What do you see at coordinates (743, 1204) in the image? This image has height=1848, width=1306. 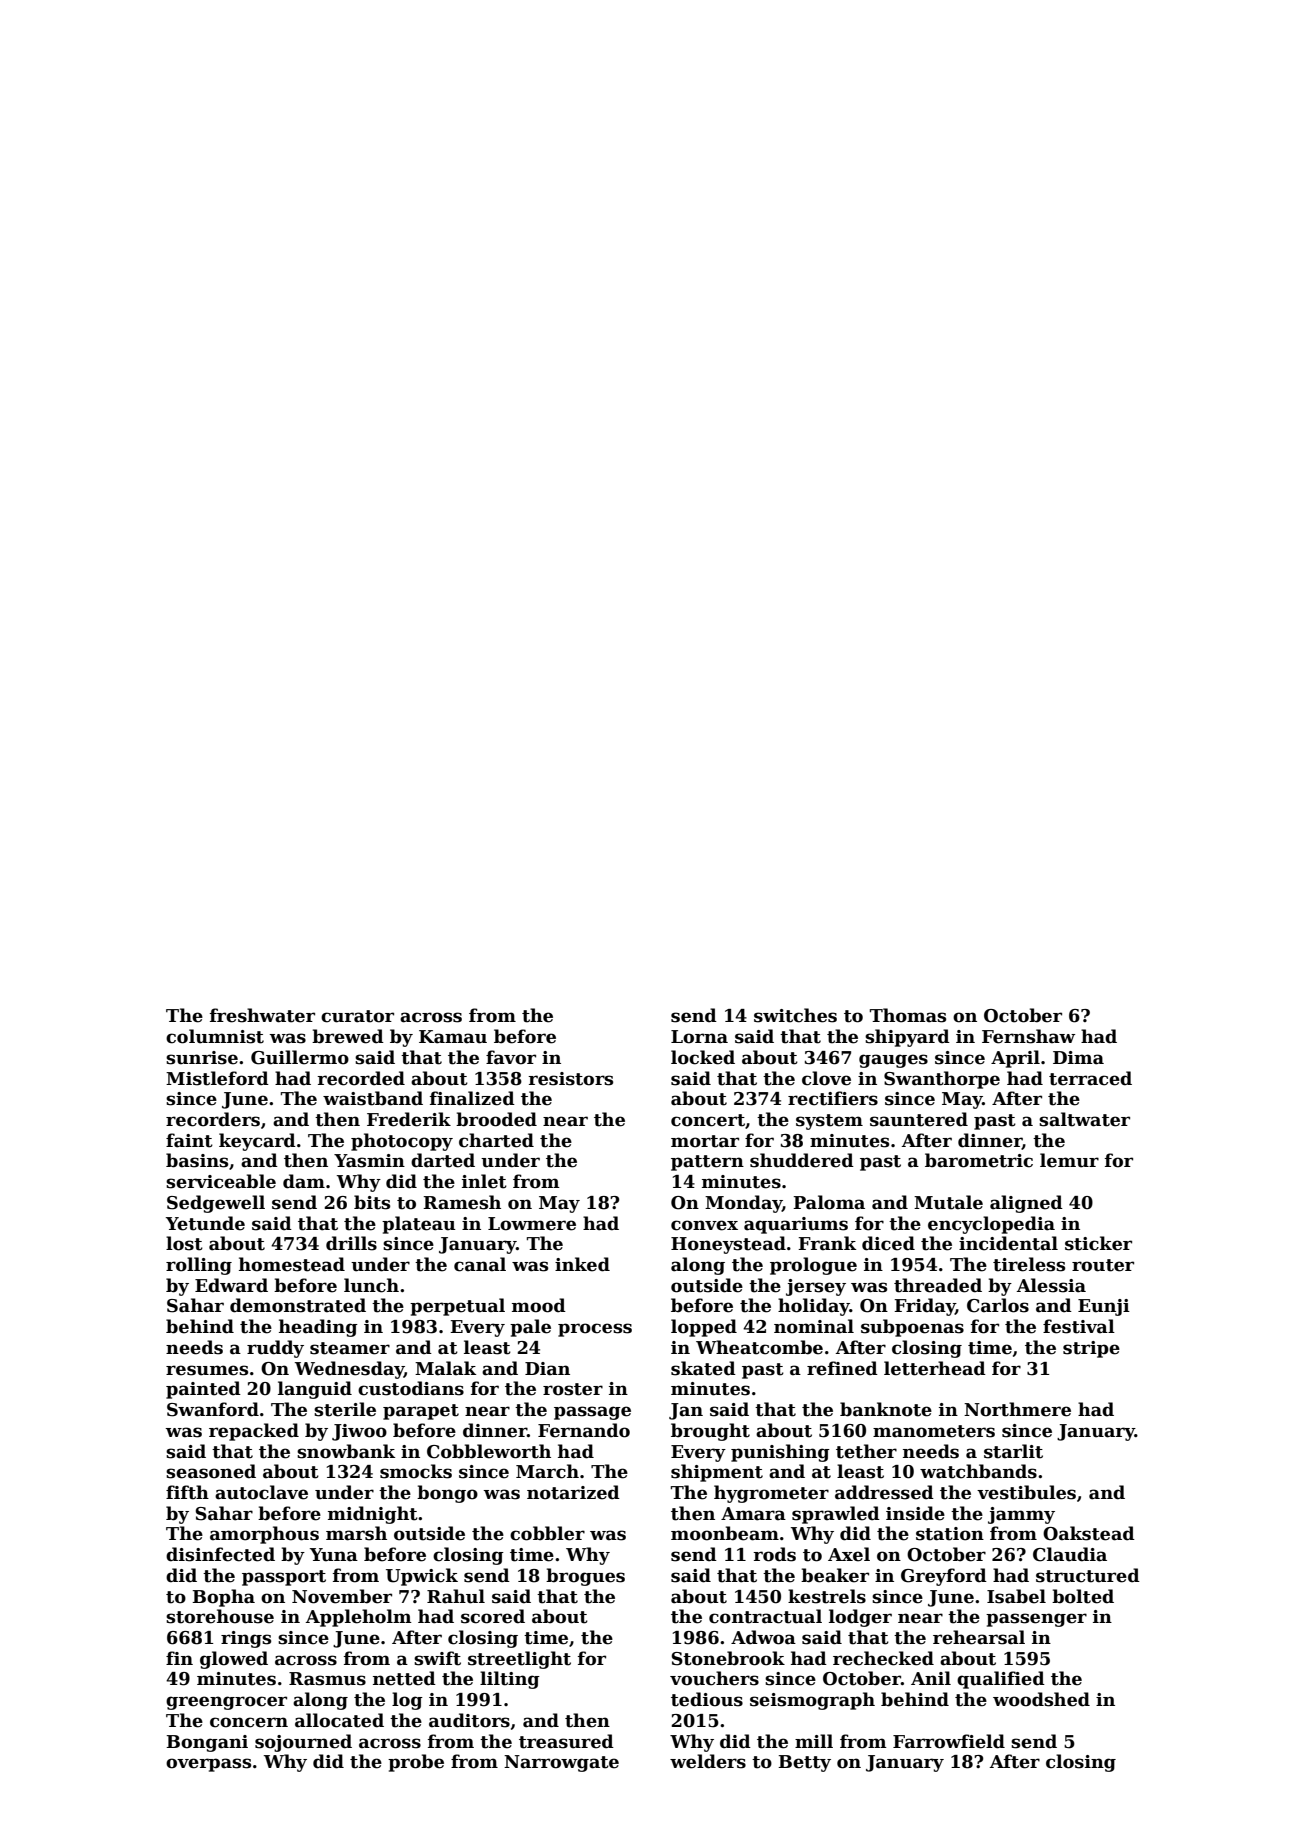 I see `Monday` at bounding box center [743, 1204].
